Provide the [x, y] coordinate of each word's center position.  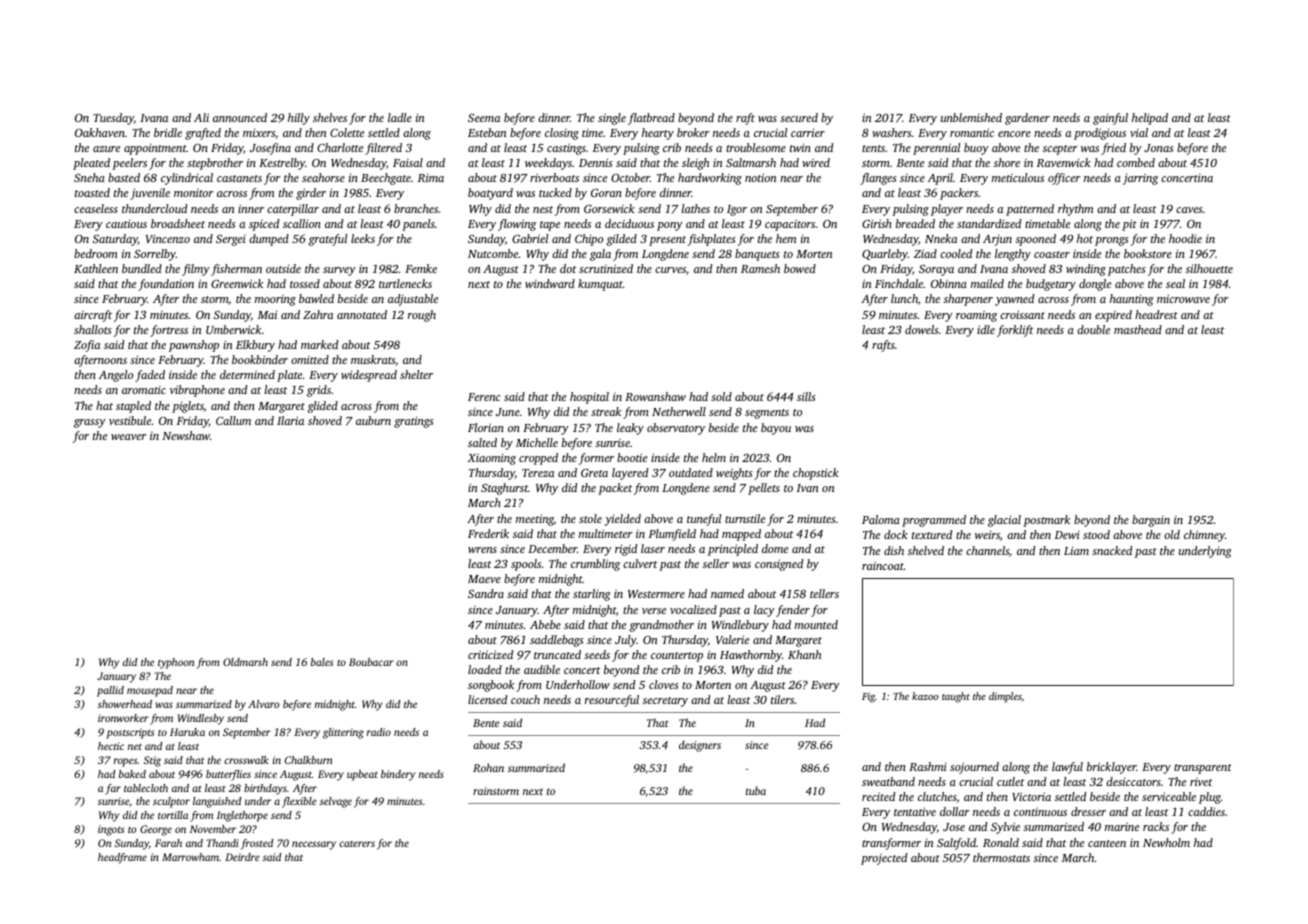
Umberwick [233, 329]
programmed [934, 521]
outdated [691, 472]
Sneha [89, 177]
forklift [1015, 331]
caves [1189, 210]
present [667, 241]
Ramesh [760, 268]
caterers [357, 844]
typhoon [176, 663]
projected [884, 859]
